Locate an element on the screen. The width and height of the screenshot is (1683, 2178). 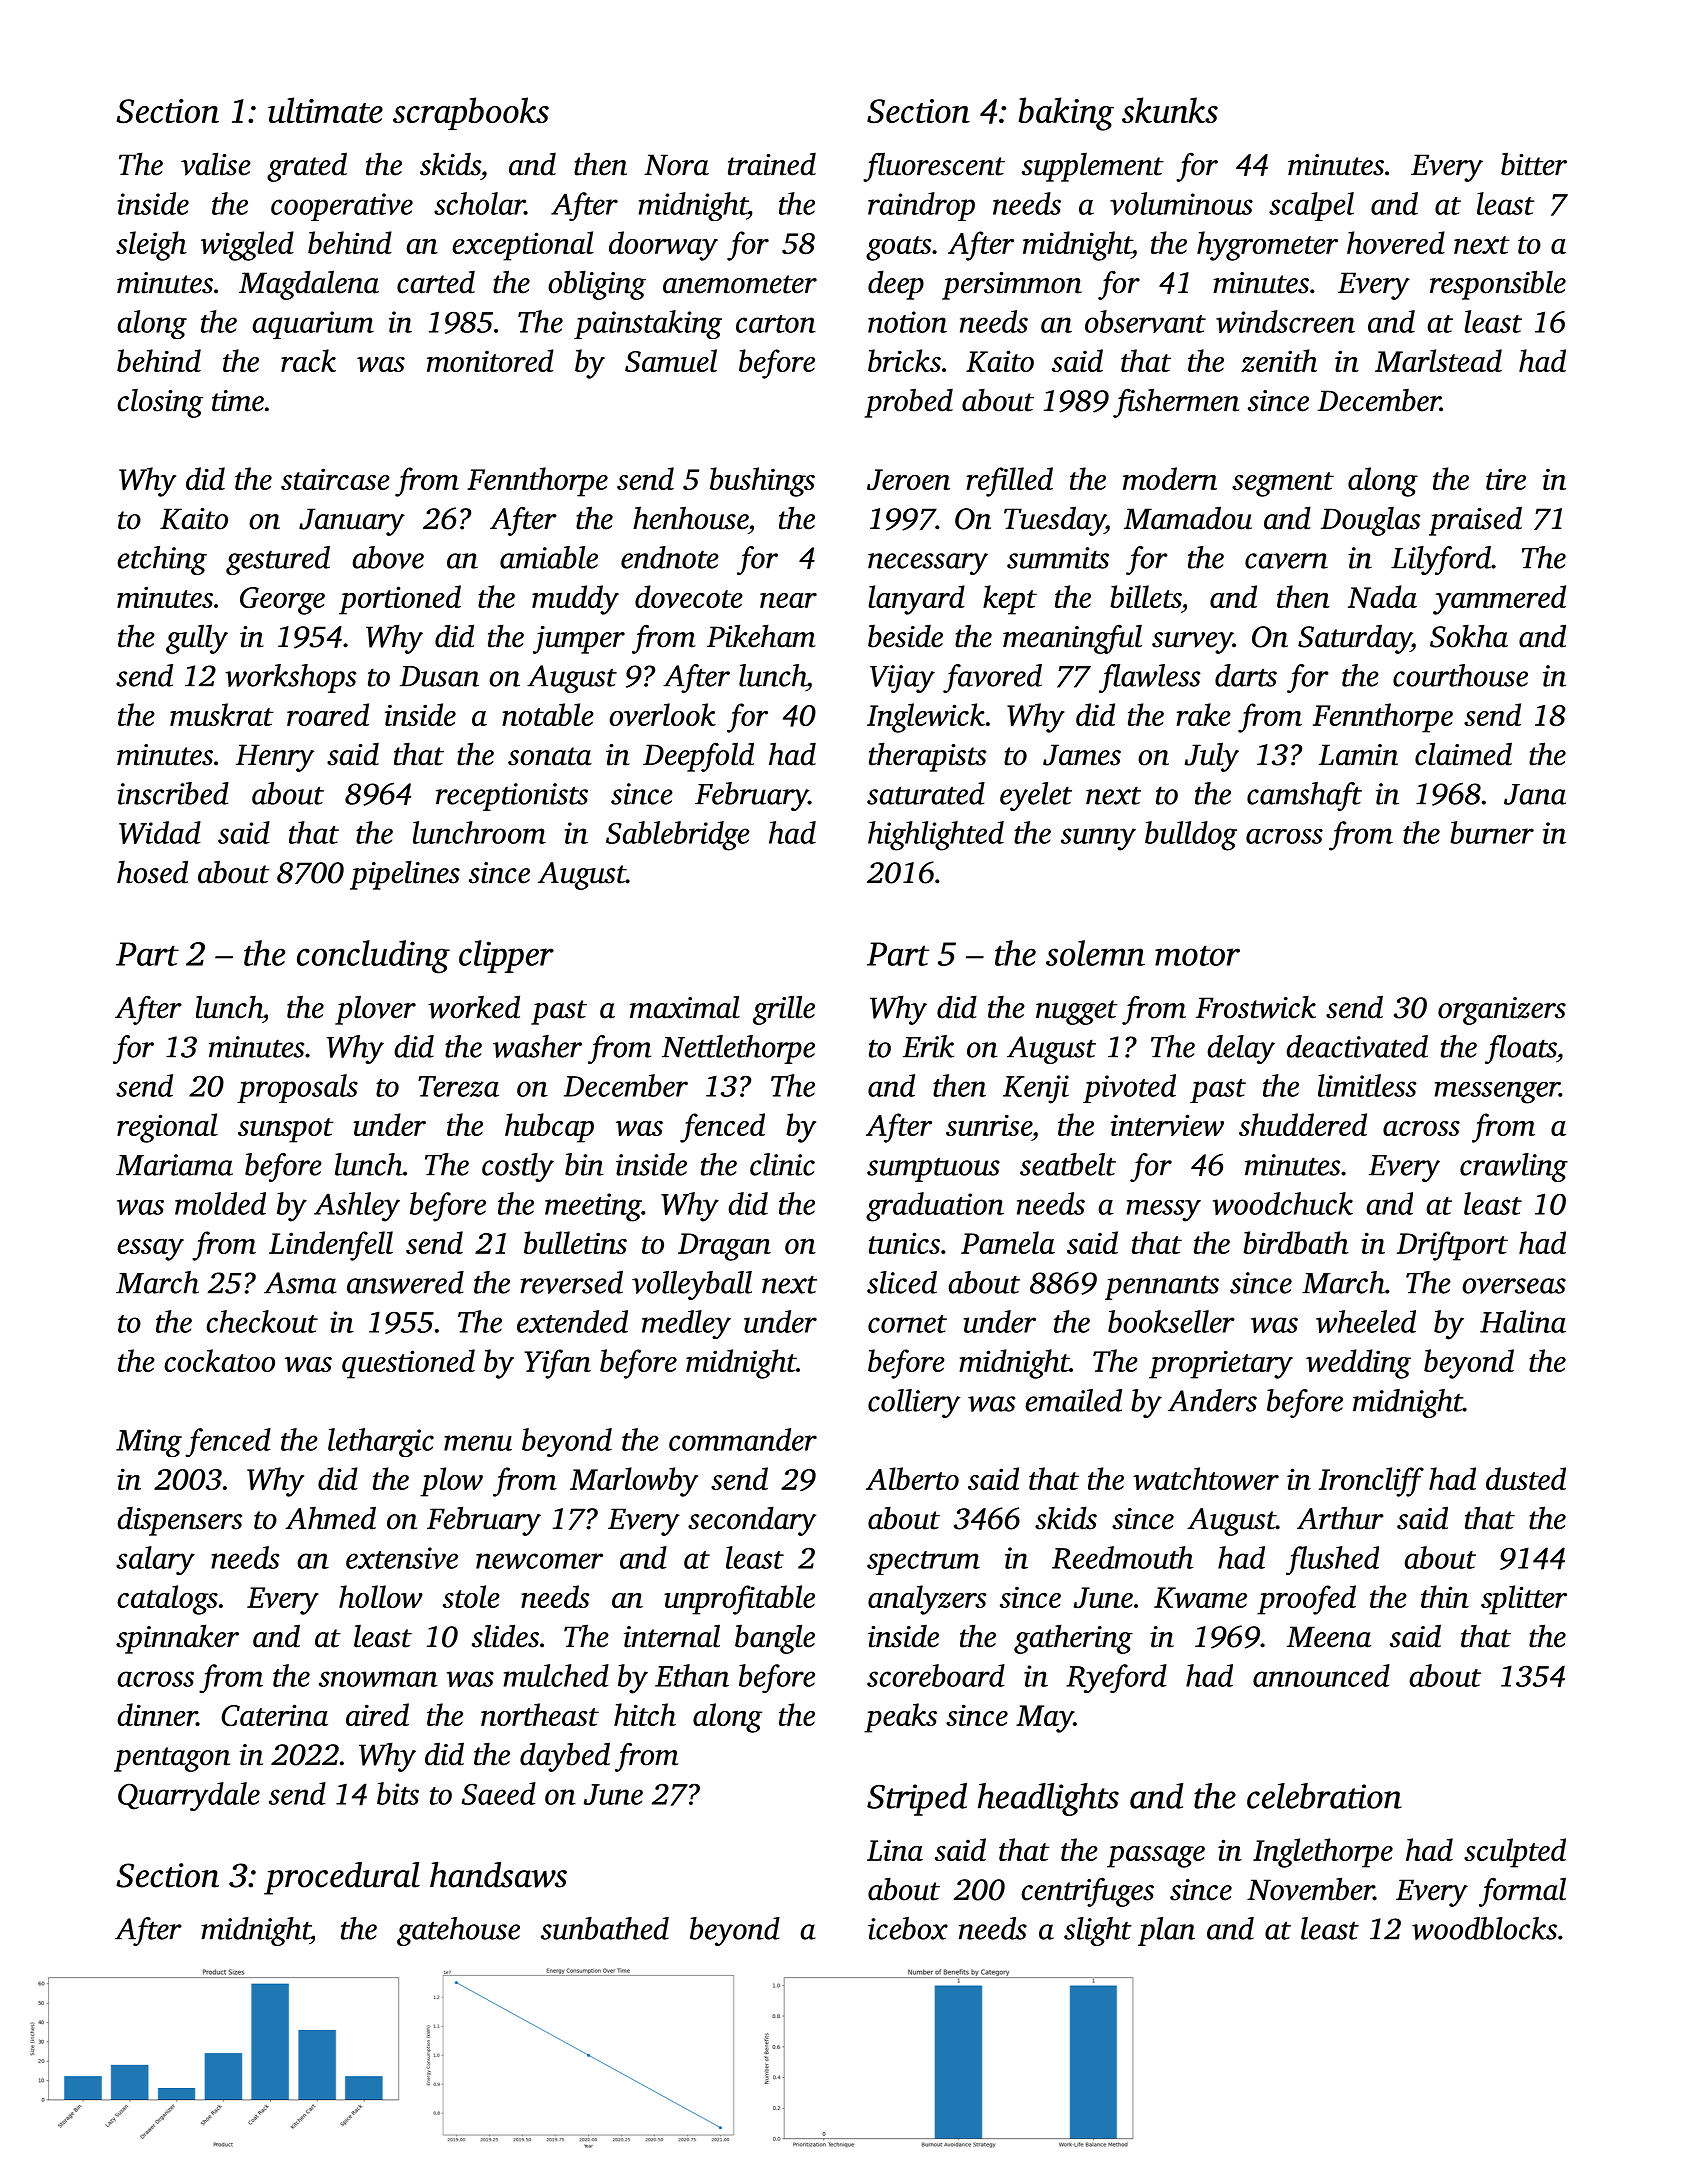
claimed is located at coordinates (1463, 754).
